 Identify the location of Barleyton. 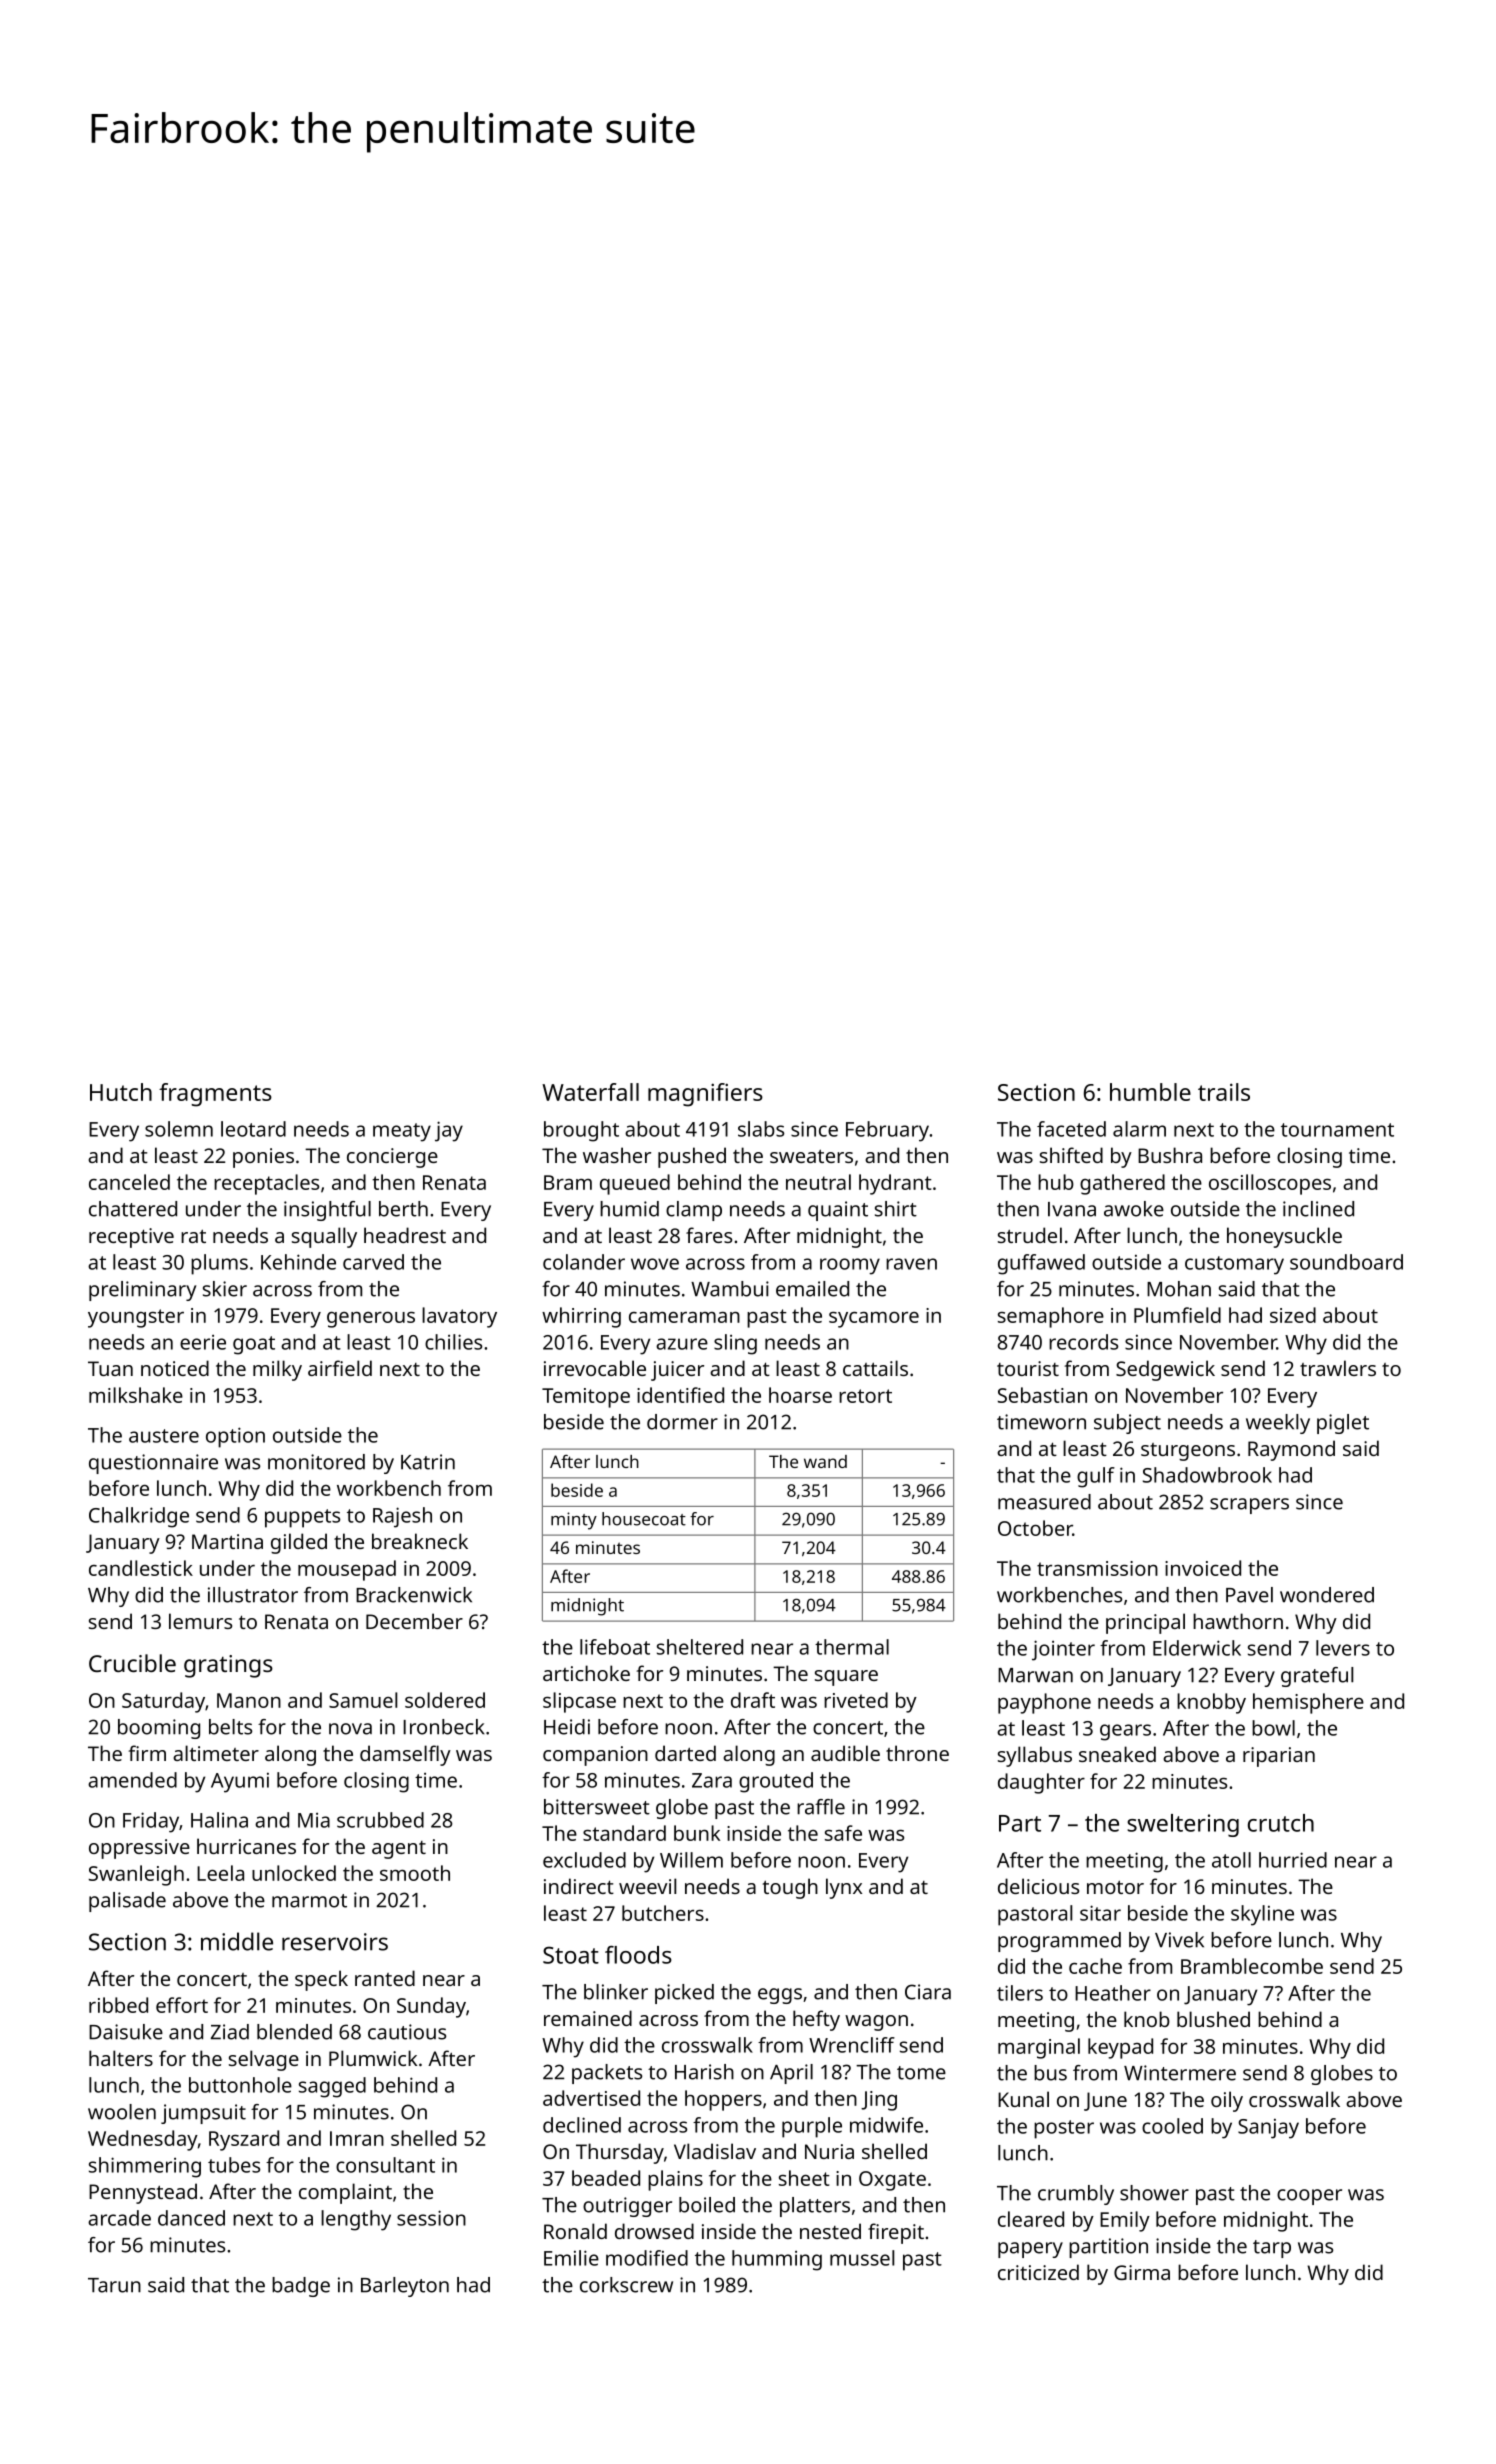
(405, 2287).
